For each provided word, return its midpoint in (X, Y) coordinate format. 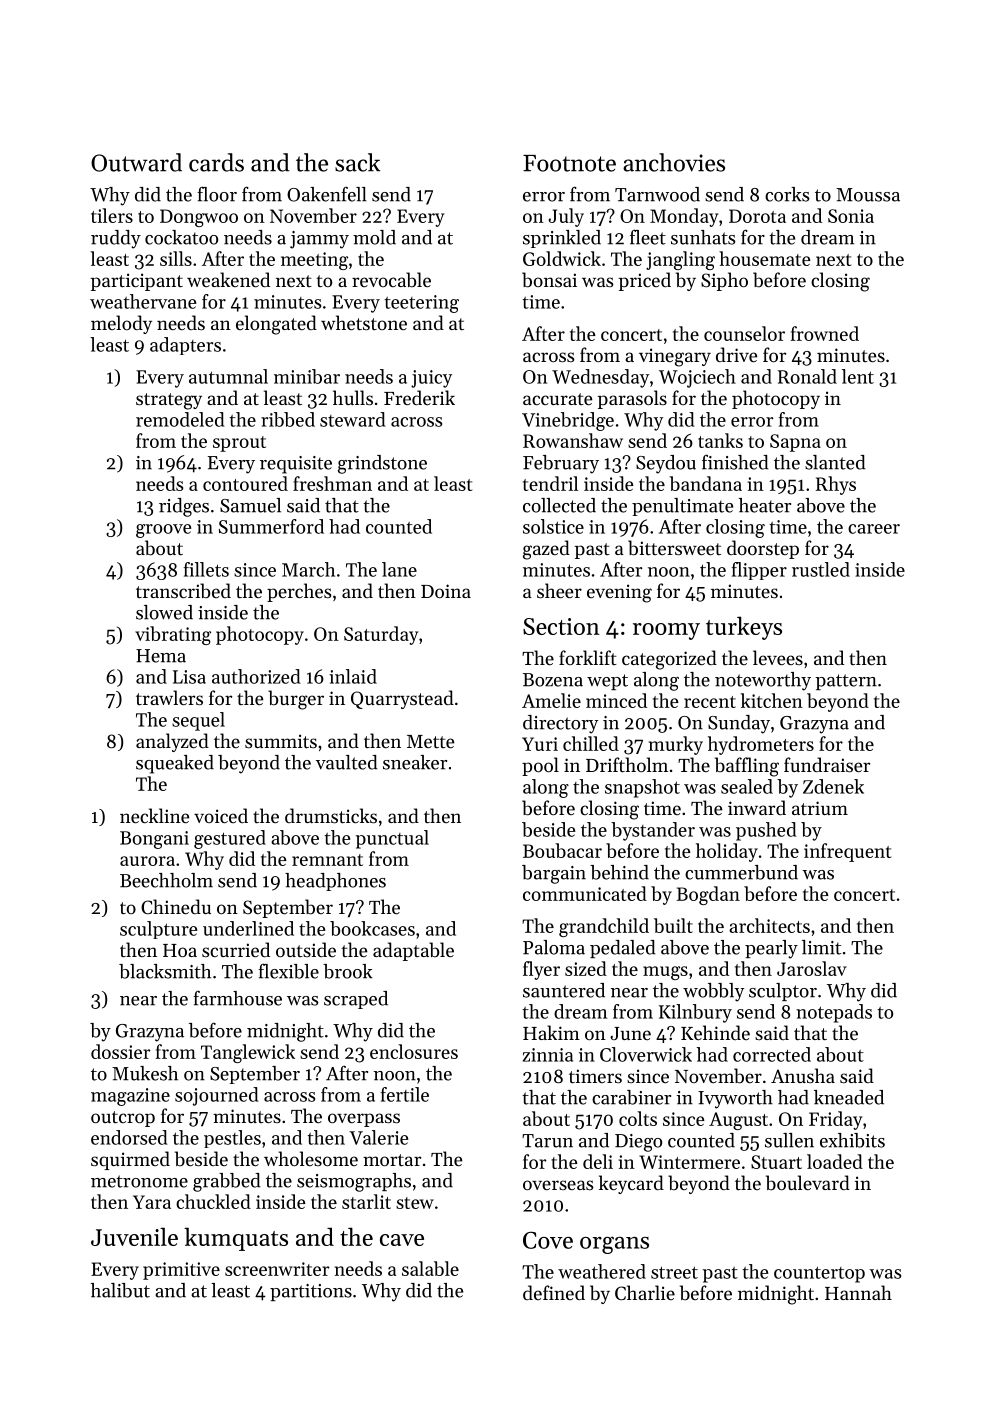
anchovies (674, 162)
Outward (136, 162)
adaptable (413, 951)
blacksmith (165, 971)
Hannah (858, 1292)
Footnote (569, 163)
